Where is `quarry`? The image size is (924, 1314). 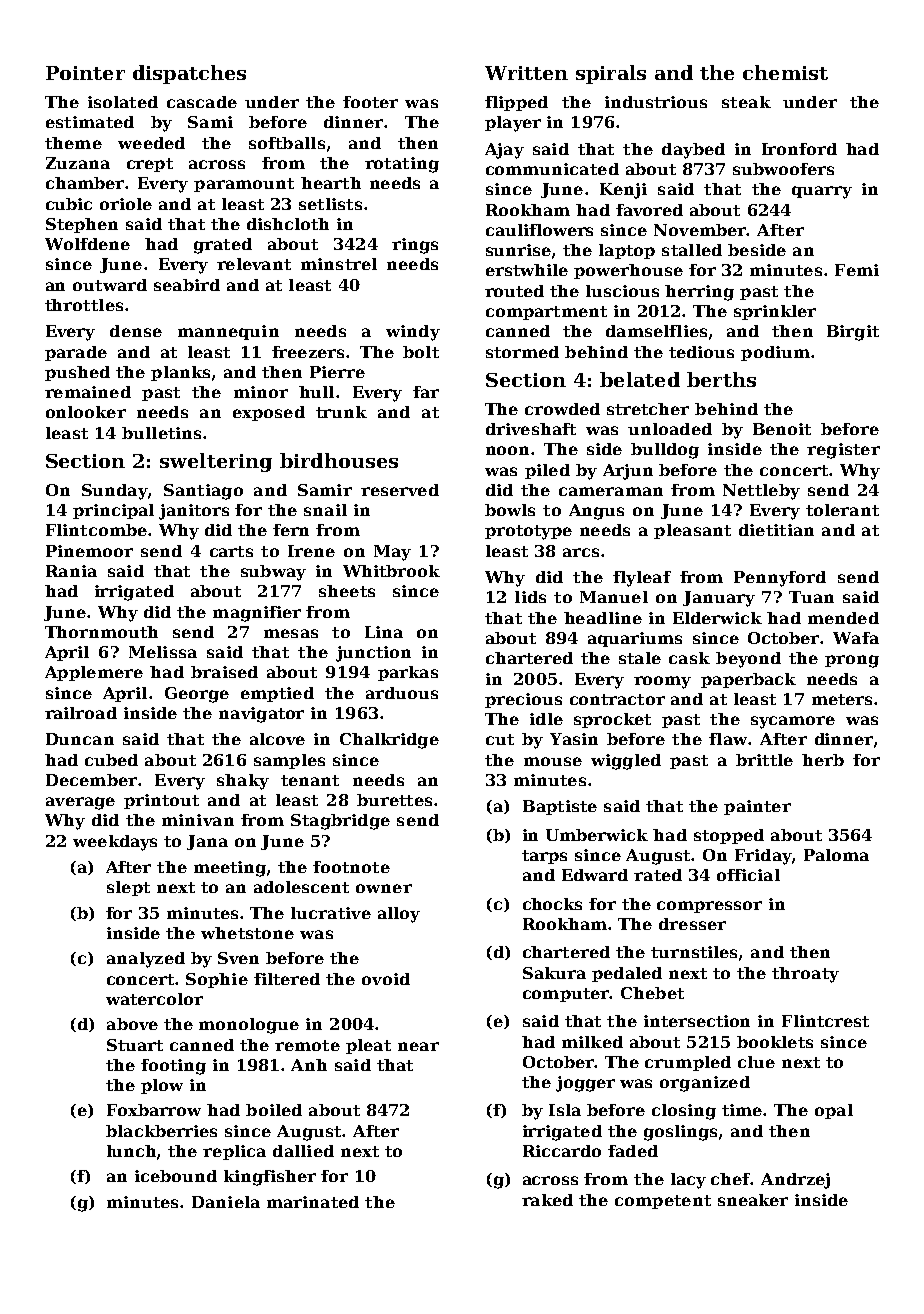
quarry is located at coordinates (822, 192).
